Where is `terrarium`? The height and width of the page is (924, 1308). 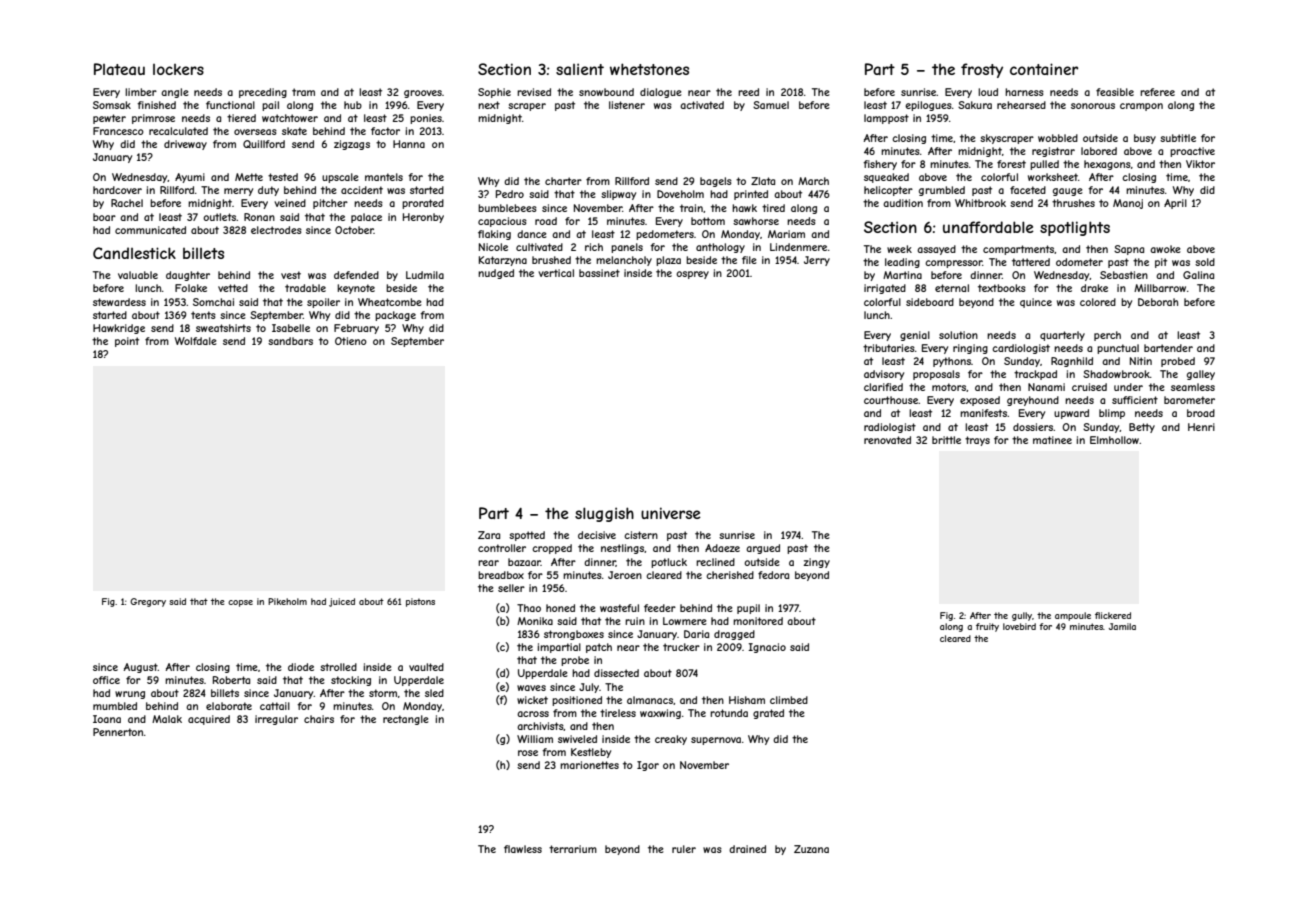 terrarium is located at coordinates (573, 849).
